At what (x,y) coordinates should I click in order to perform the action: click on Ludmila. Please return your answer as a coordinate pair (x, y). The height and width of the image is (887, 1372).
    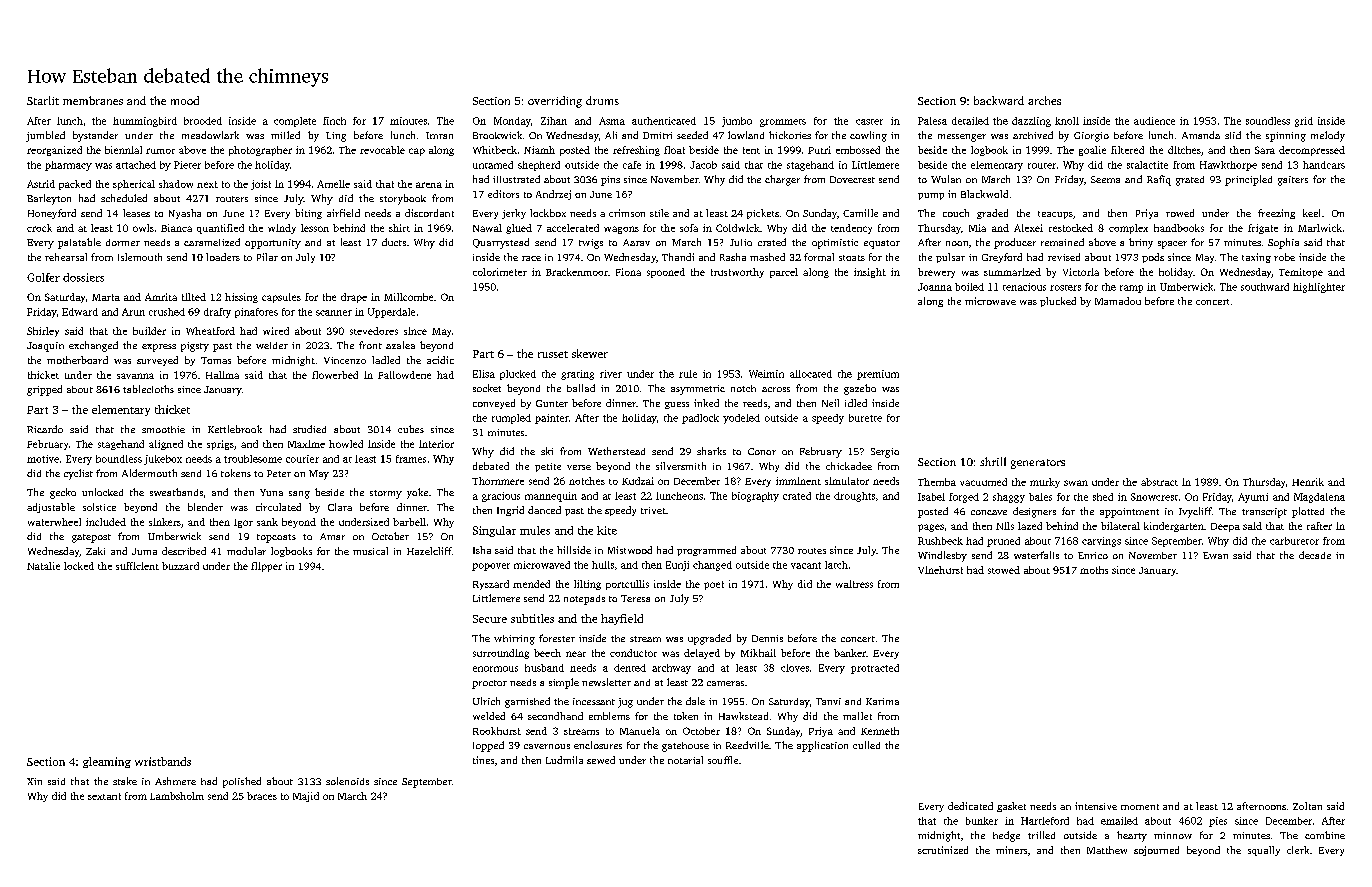
    Looking at the image, I should click on (564, 760).
